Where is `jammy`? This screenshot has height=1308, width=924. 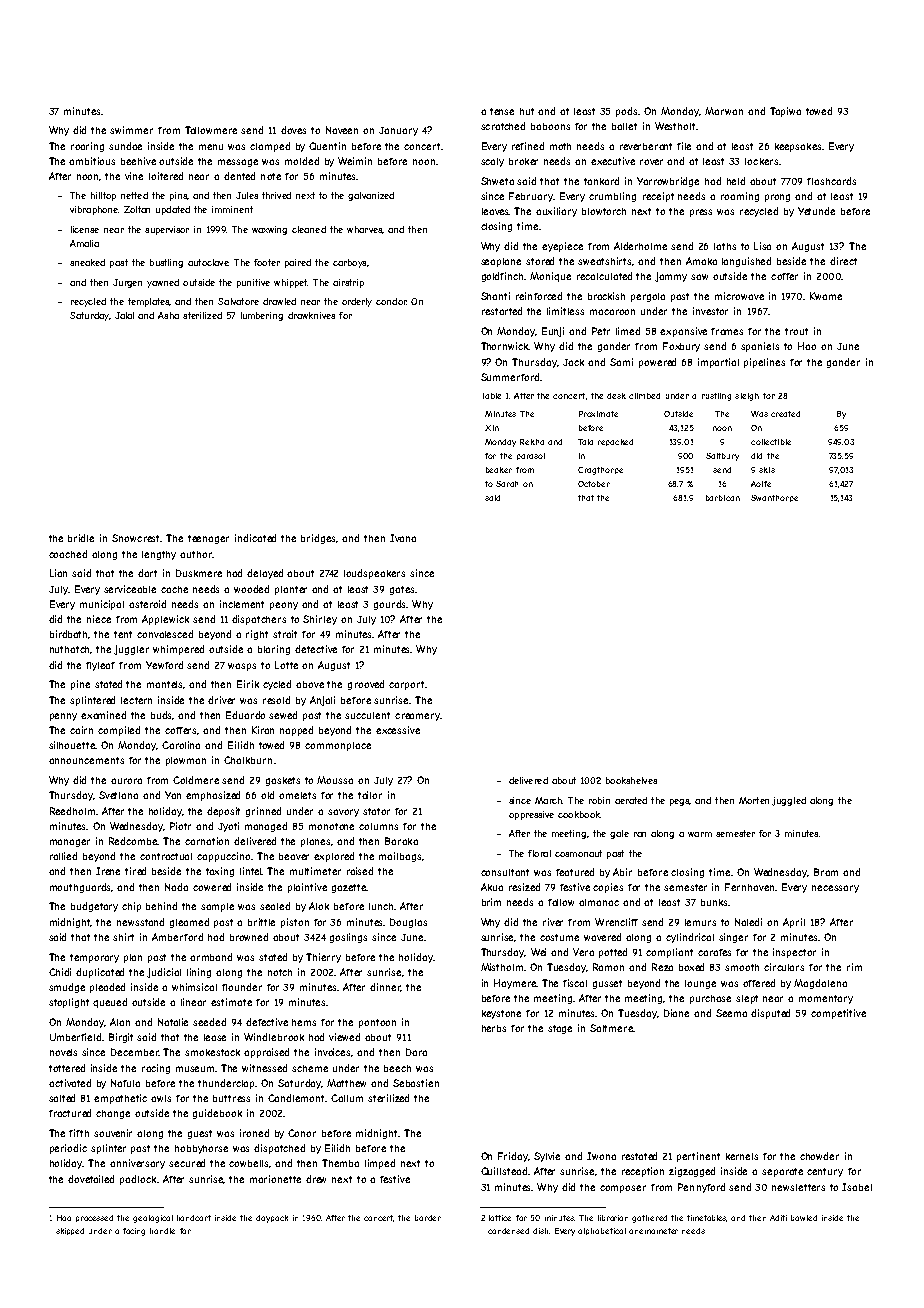
jammy is located at coordinates (671, 277).
